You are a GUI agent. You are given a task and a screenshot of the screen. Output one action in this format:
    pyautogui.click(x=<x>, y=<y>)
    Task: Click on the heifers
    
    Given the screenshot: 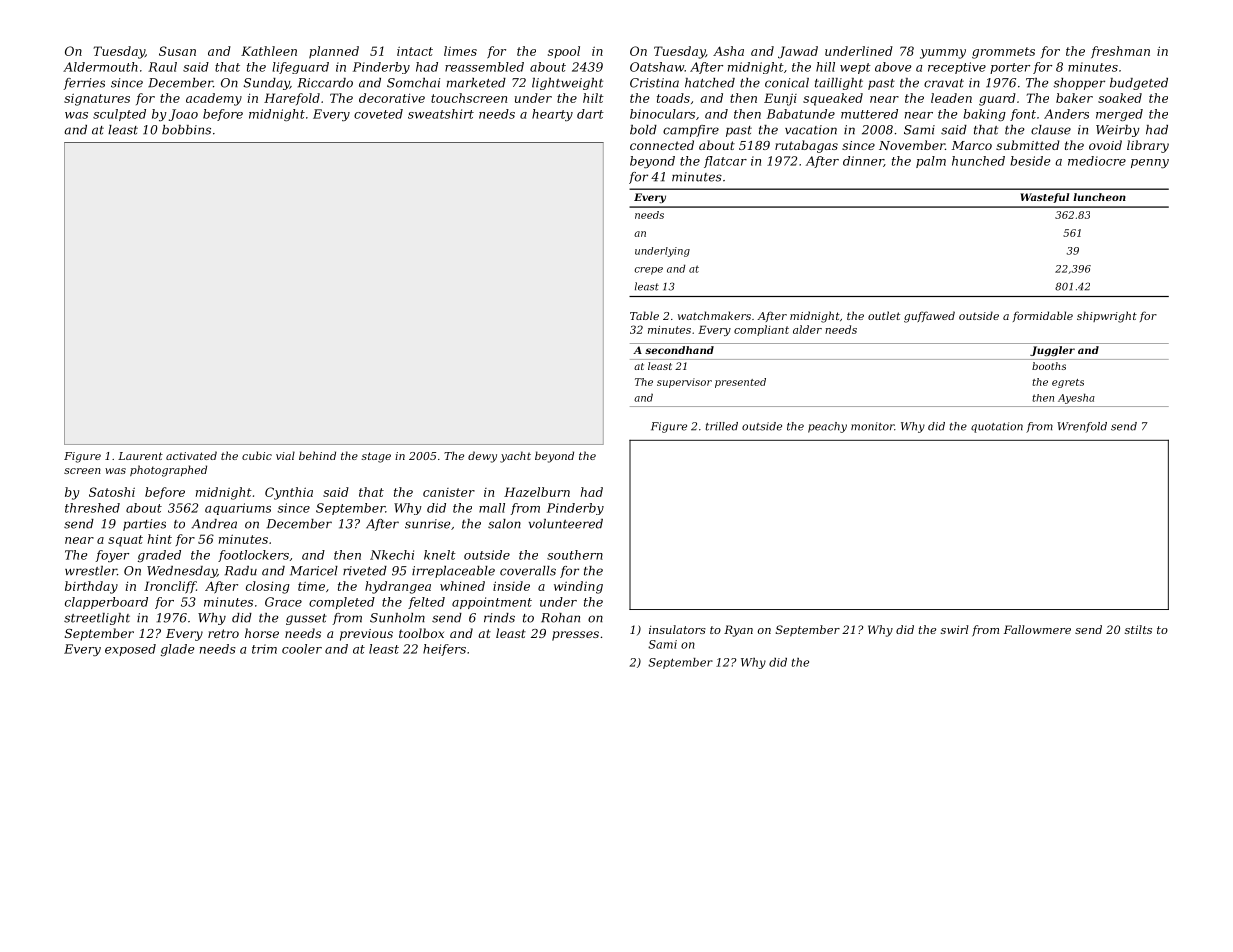 What is the action you would take?
    pyautogui.click(x=444, y=650)
